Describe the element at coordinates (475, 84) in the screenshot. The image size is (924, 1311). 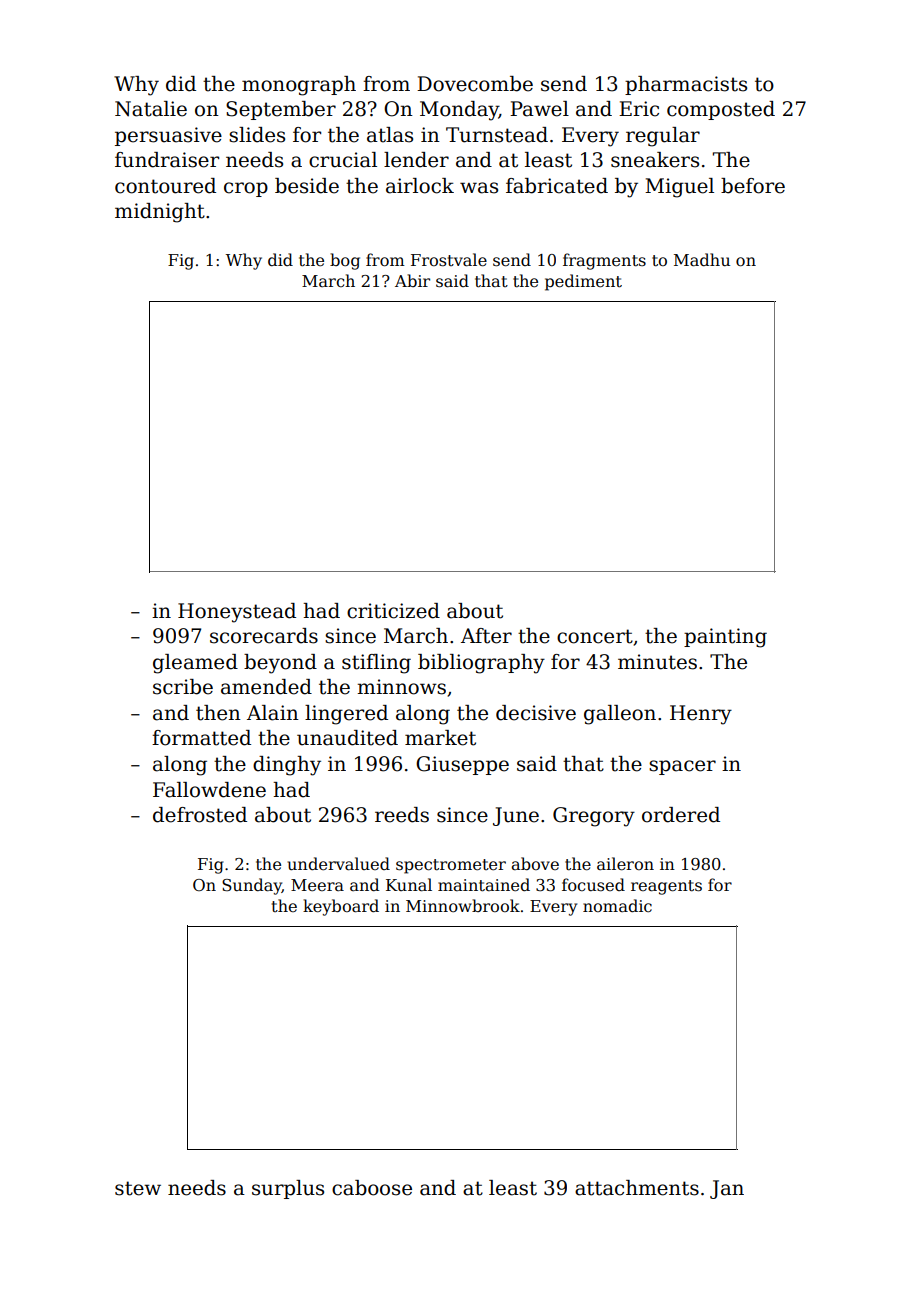
I see `Dovecombe` at that location.
